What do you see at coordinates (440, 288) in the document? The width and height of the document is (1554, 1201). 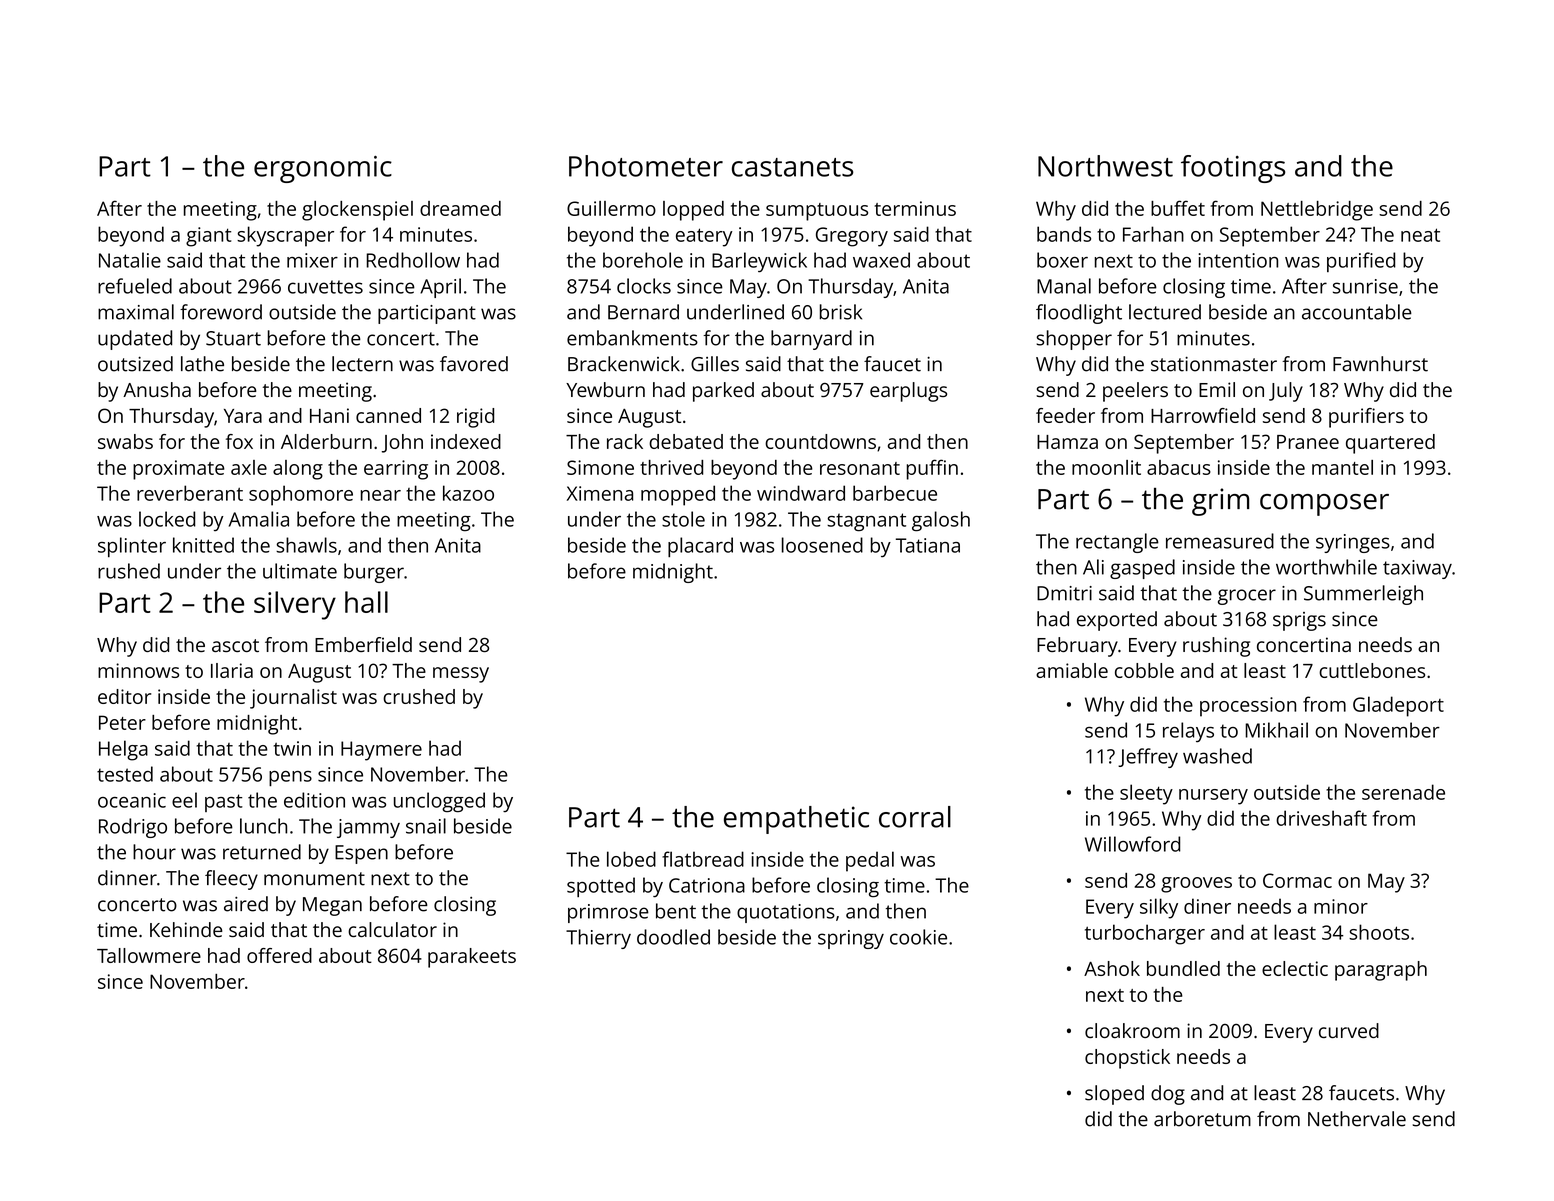 I see `April` at bounding box center [440, 288].
